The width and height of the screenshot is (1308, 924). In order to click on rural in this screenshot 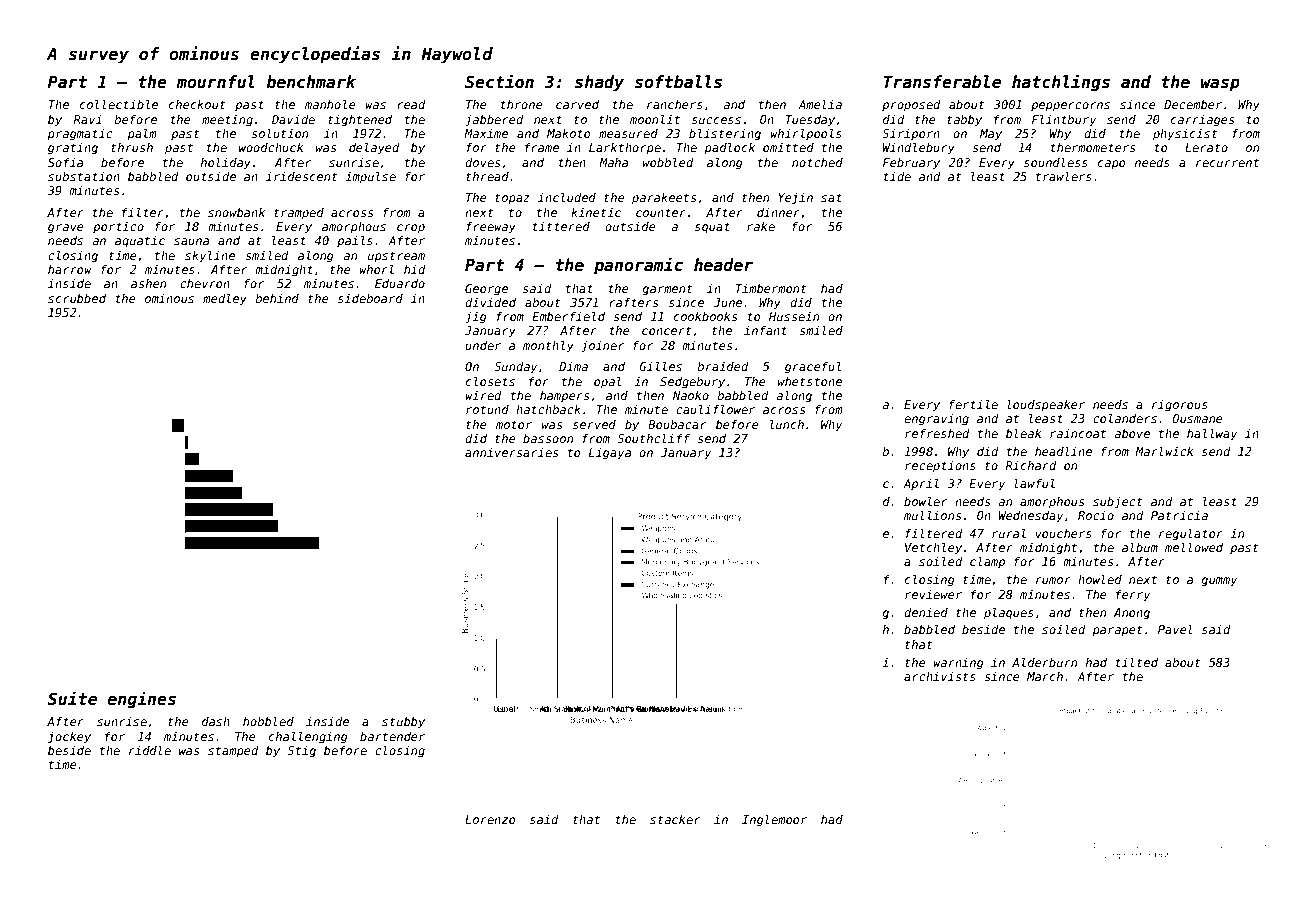, I will do `click(1009, 533)`.
